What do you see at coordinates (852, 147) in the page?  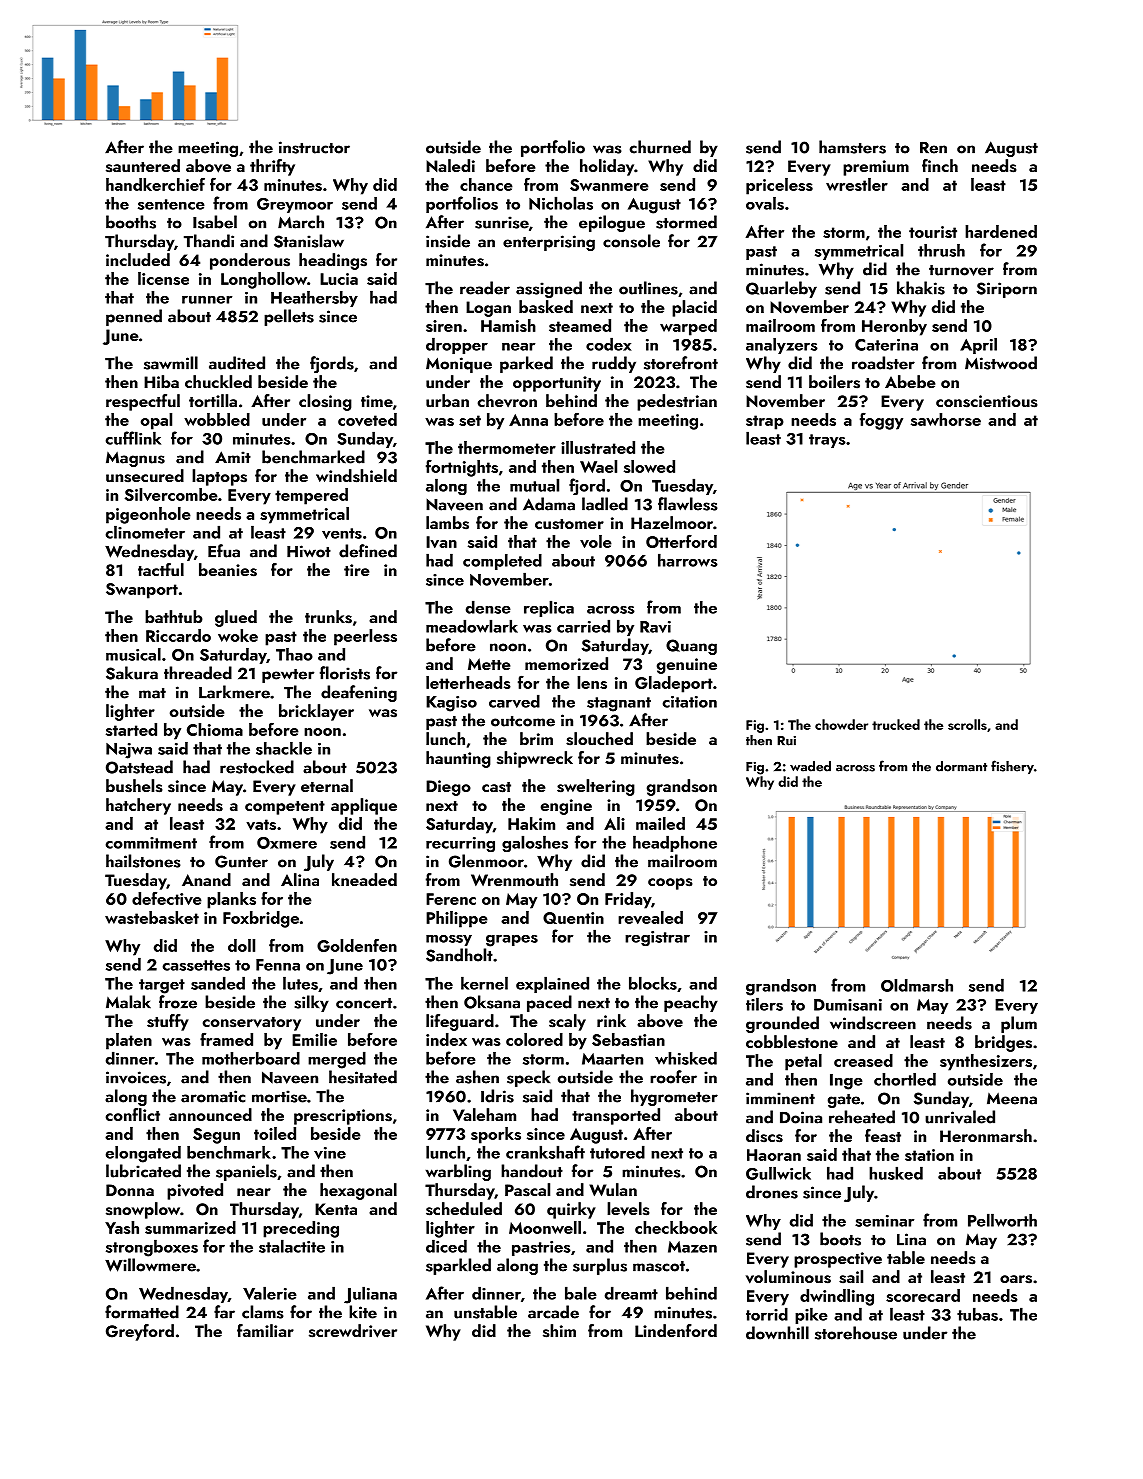 I see `hamsters` at bounding box center [852, 147].
